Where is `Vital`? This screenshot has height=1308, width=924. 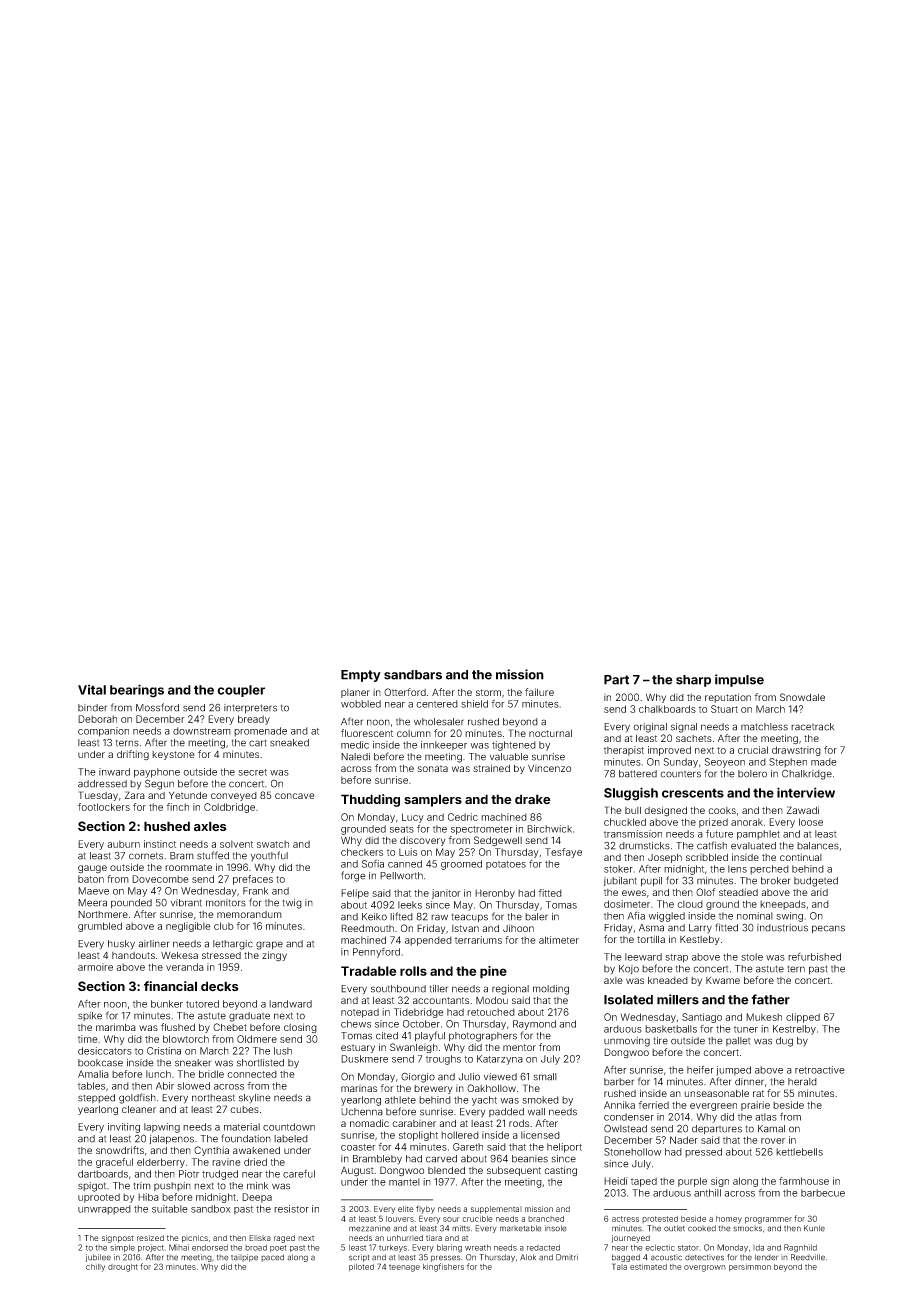
Vital is located at coordinates (92, 690).
